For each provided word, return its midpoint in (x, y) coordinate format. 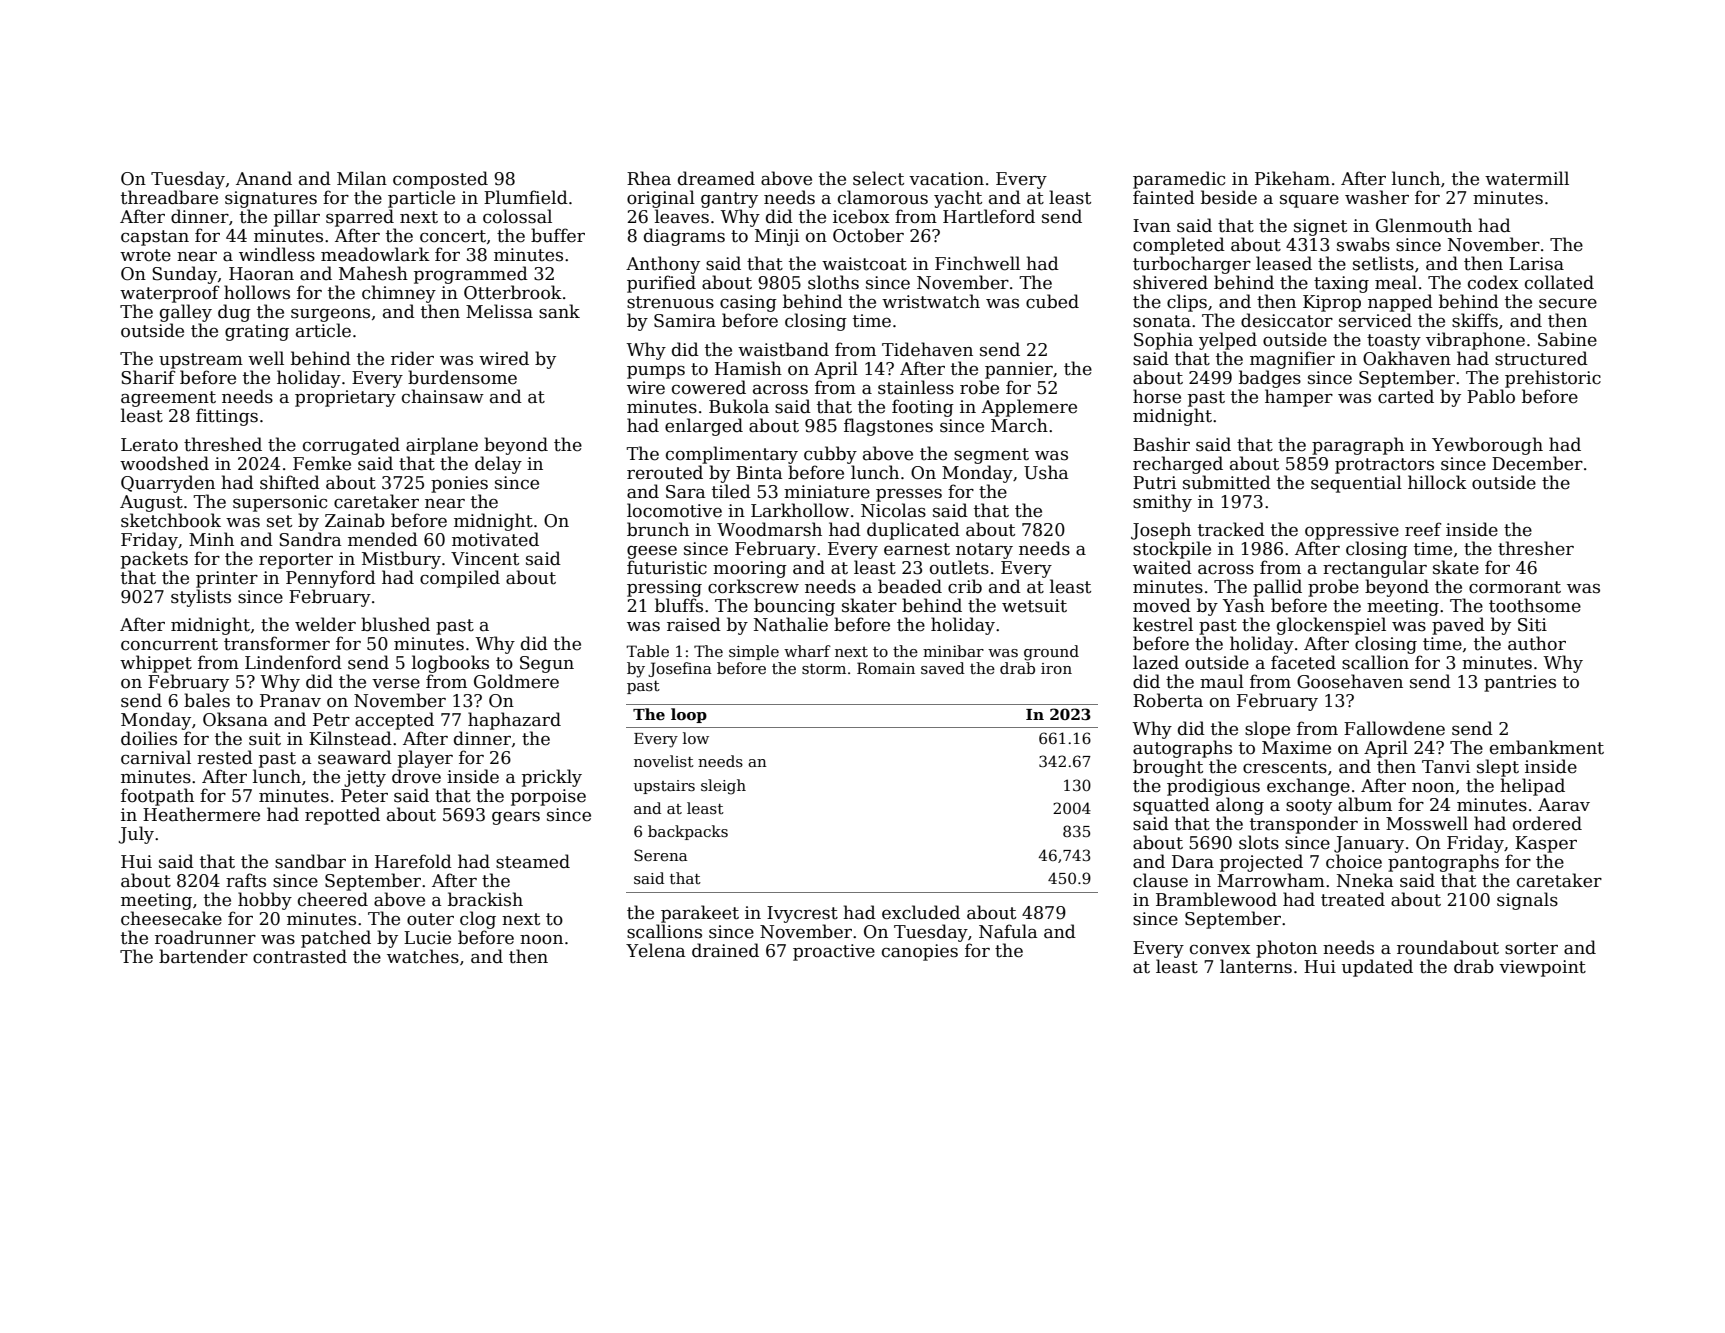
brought (1168, 768)
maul (1222, 681)
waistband (783, 349)
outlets (959, 567)
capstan (155, 238)
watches (423, 956)
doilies (149, 738)
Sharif (148, 377)
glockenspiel (1331, 626)
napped (1400, 303)
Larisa (1536, 264)
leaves (682, 216)
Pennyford (331, 579)
